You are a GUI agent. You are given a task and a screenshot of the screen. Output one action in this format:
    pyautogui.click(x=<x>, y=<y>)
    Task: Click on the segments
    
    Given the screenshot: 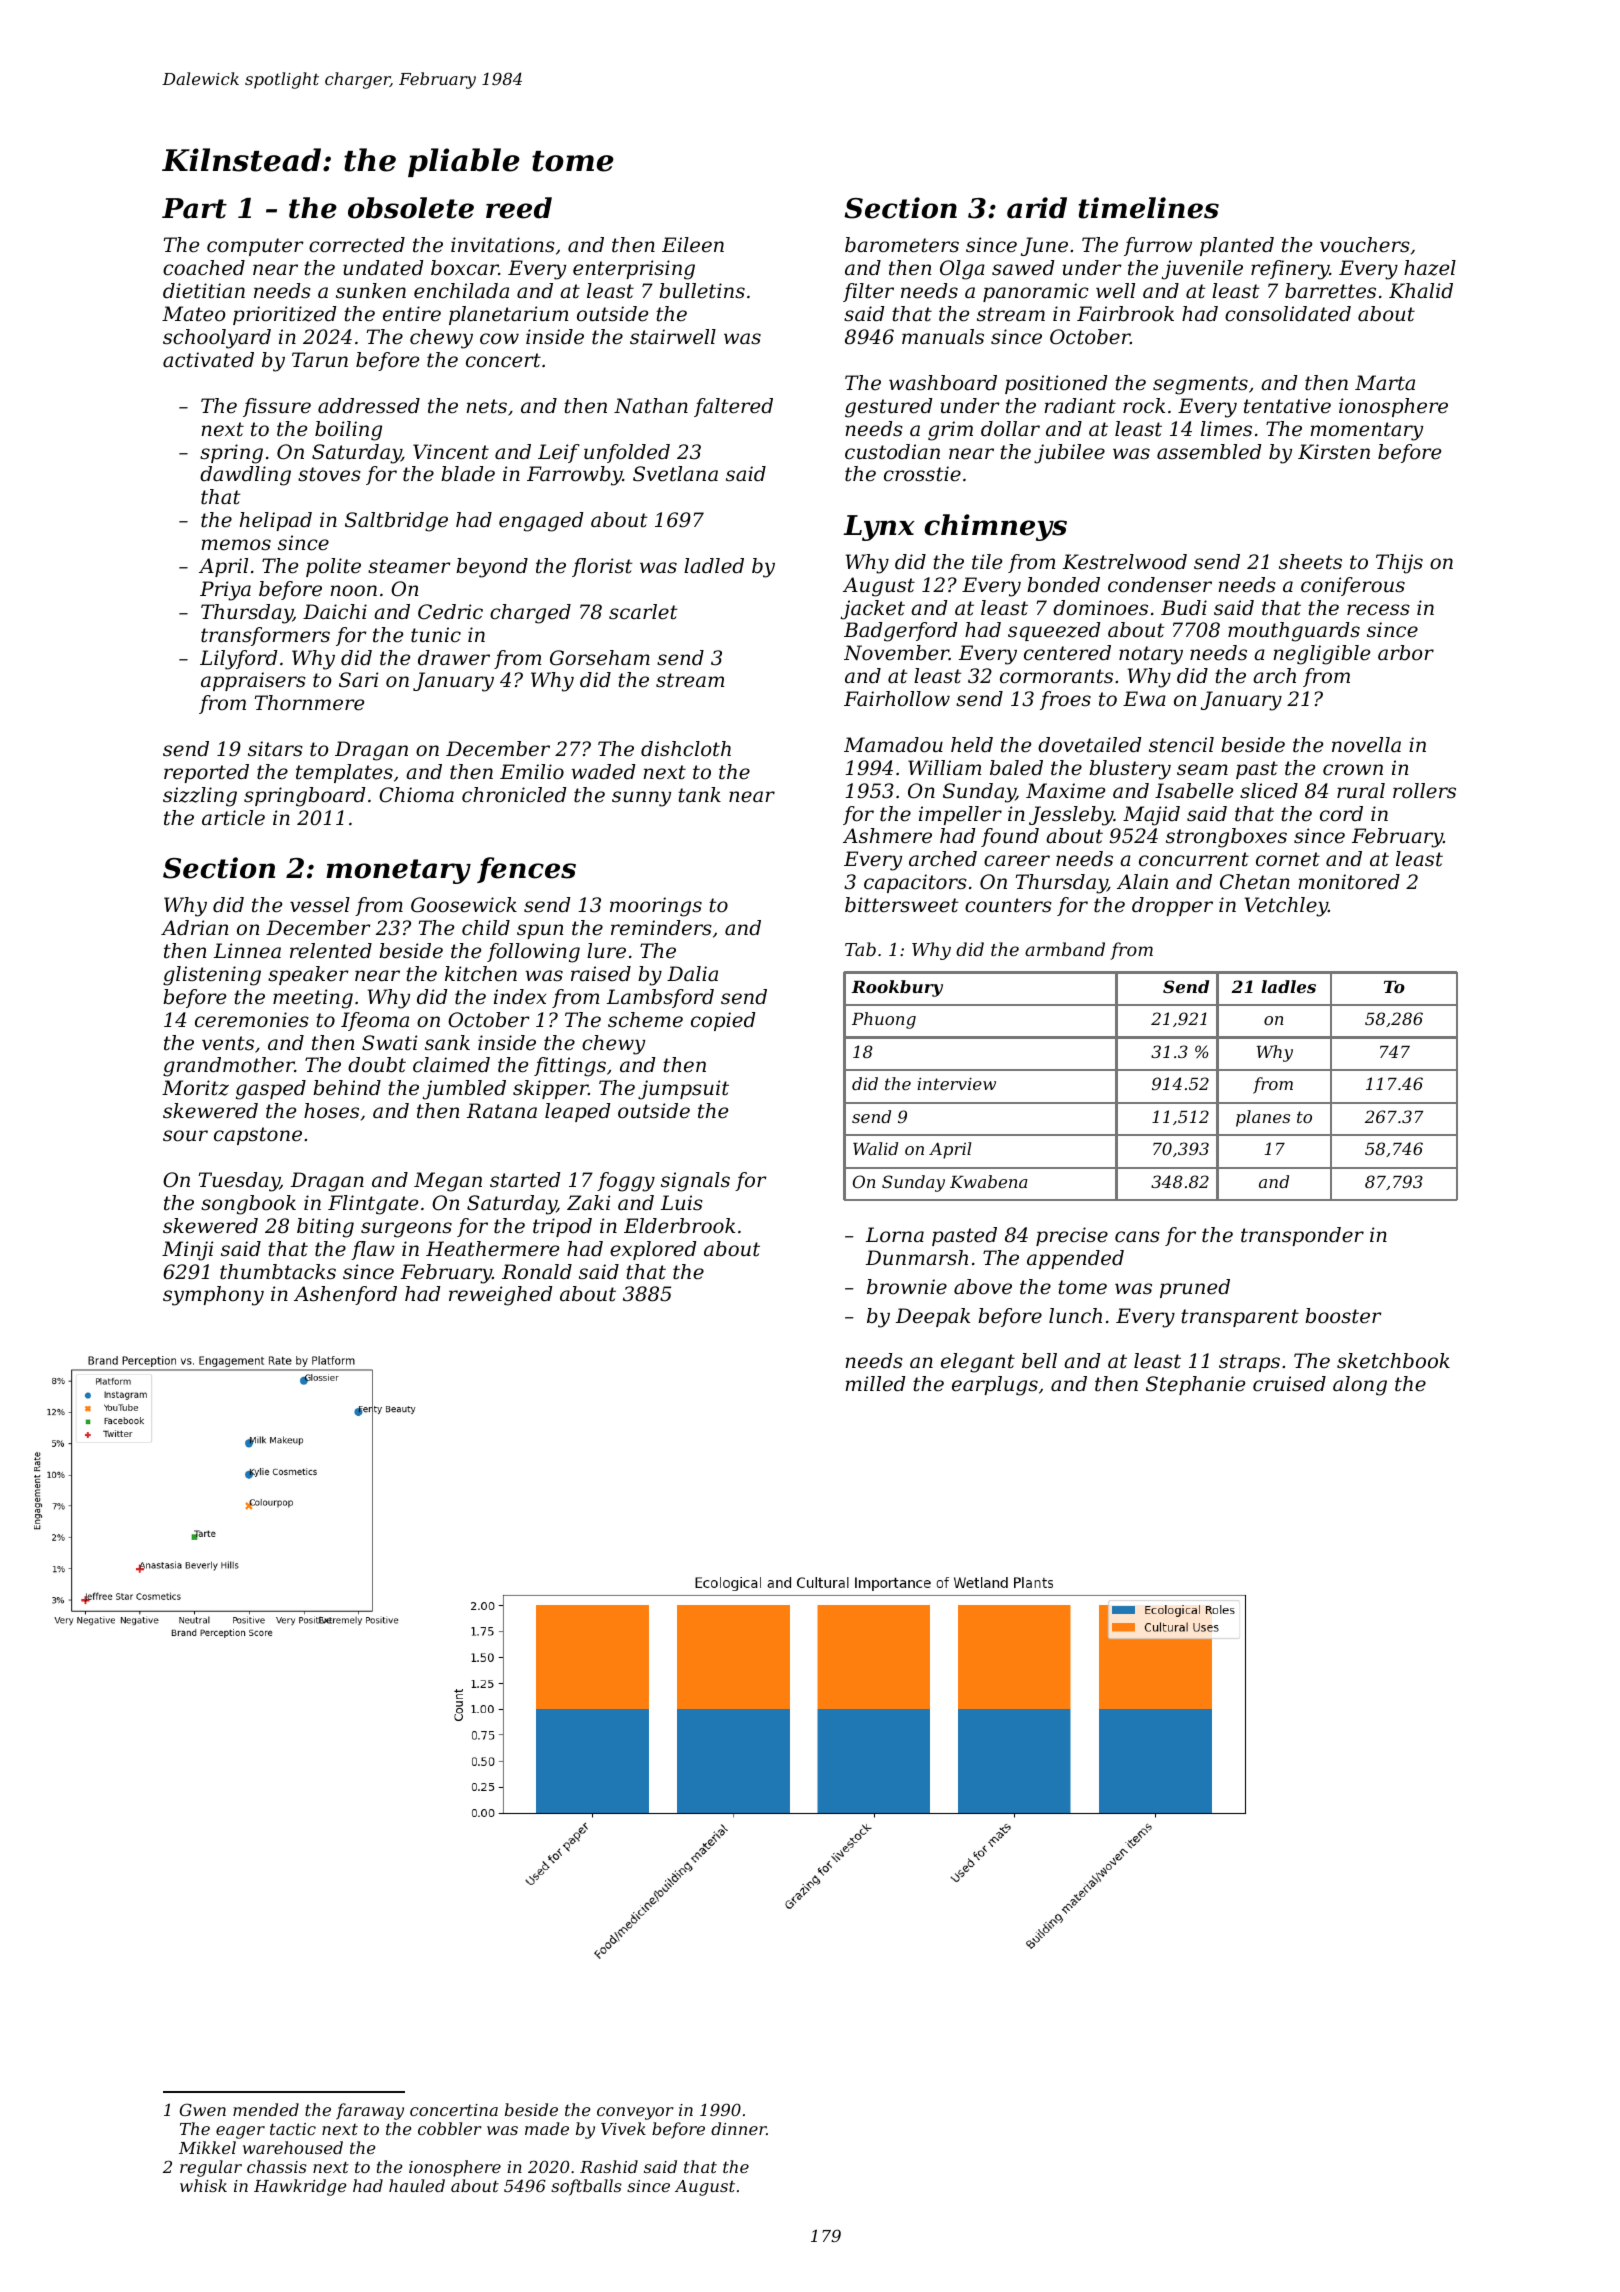 What is the action you would take?
    pyautogui.click(x=1200, y=385)
